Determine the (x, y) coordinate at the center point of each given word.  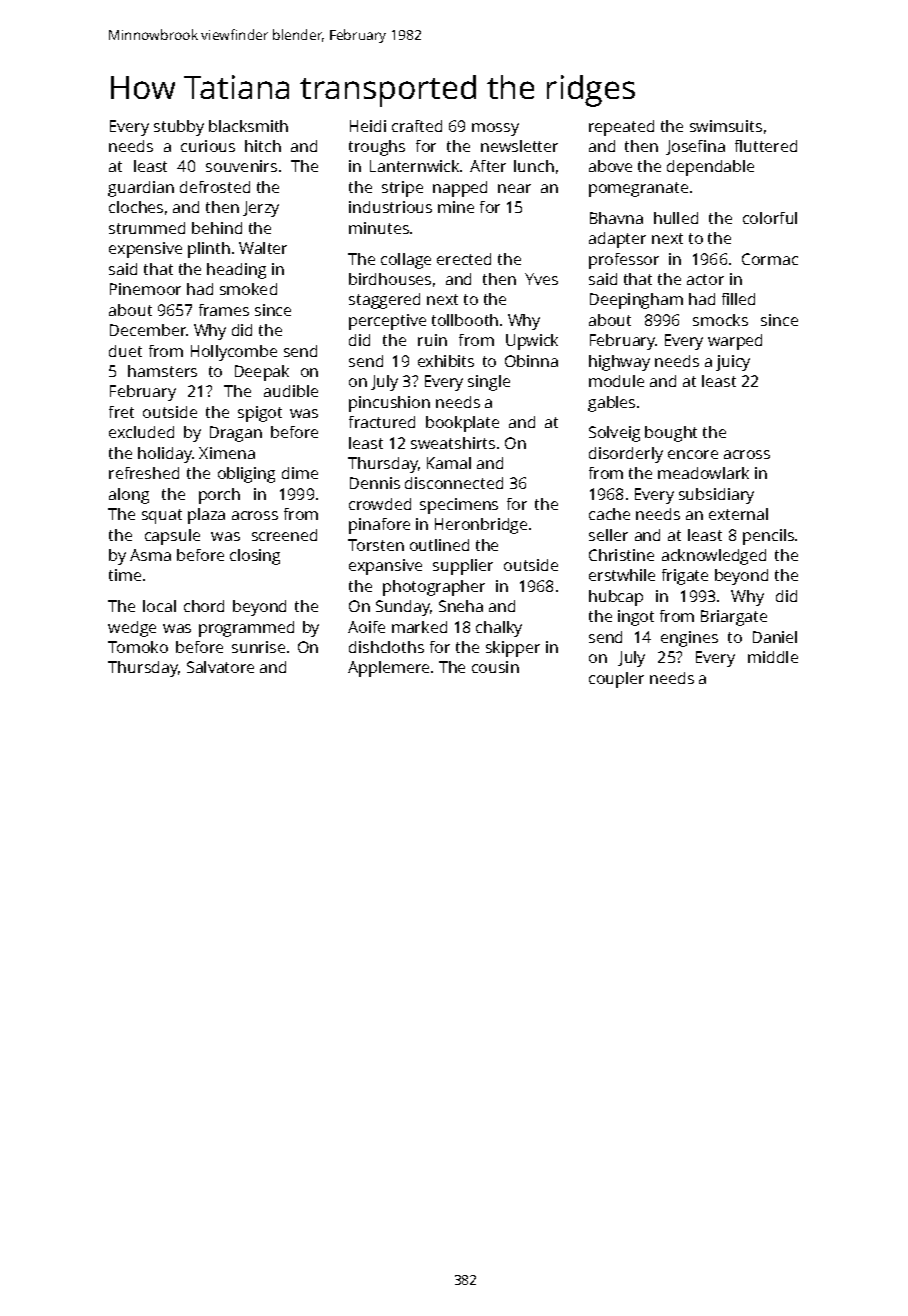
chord (204, 606)
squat (162, 516)
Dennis (375, 483)
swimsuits (726, 126)
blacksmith (248, 126)
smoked (248, 289)
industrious (390, 207)
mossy (495, 129)
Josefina (695, 147)
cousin (495, 667)
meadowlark (703, 473)
